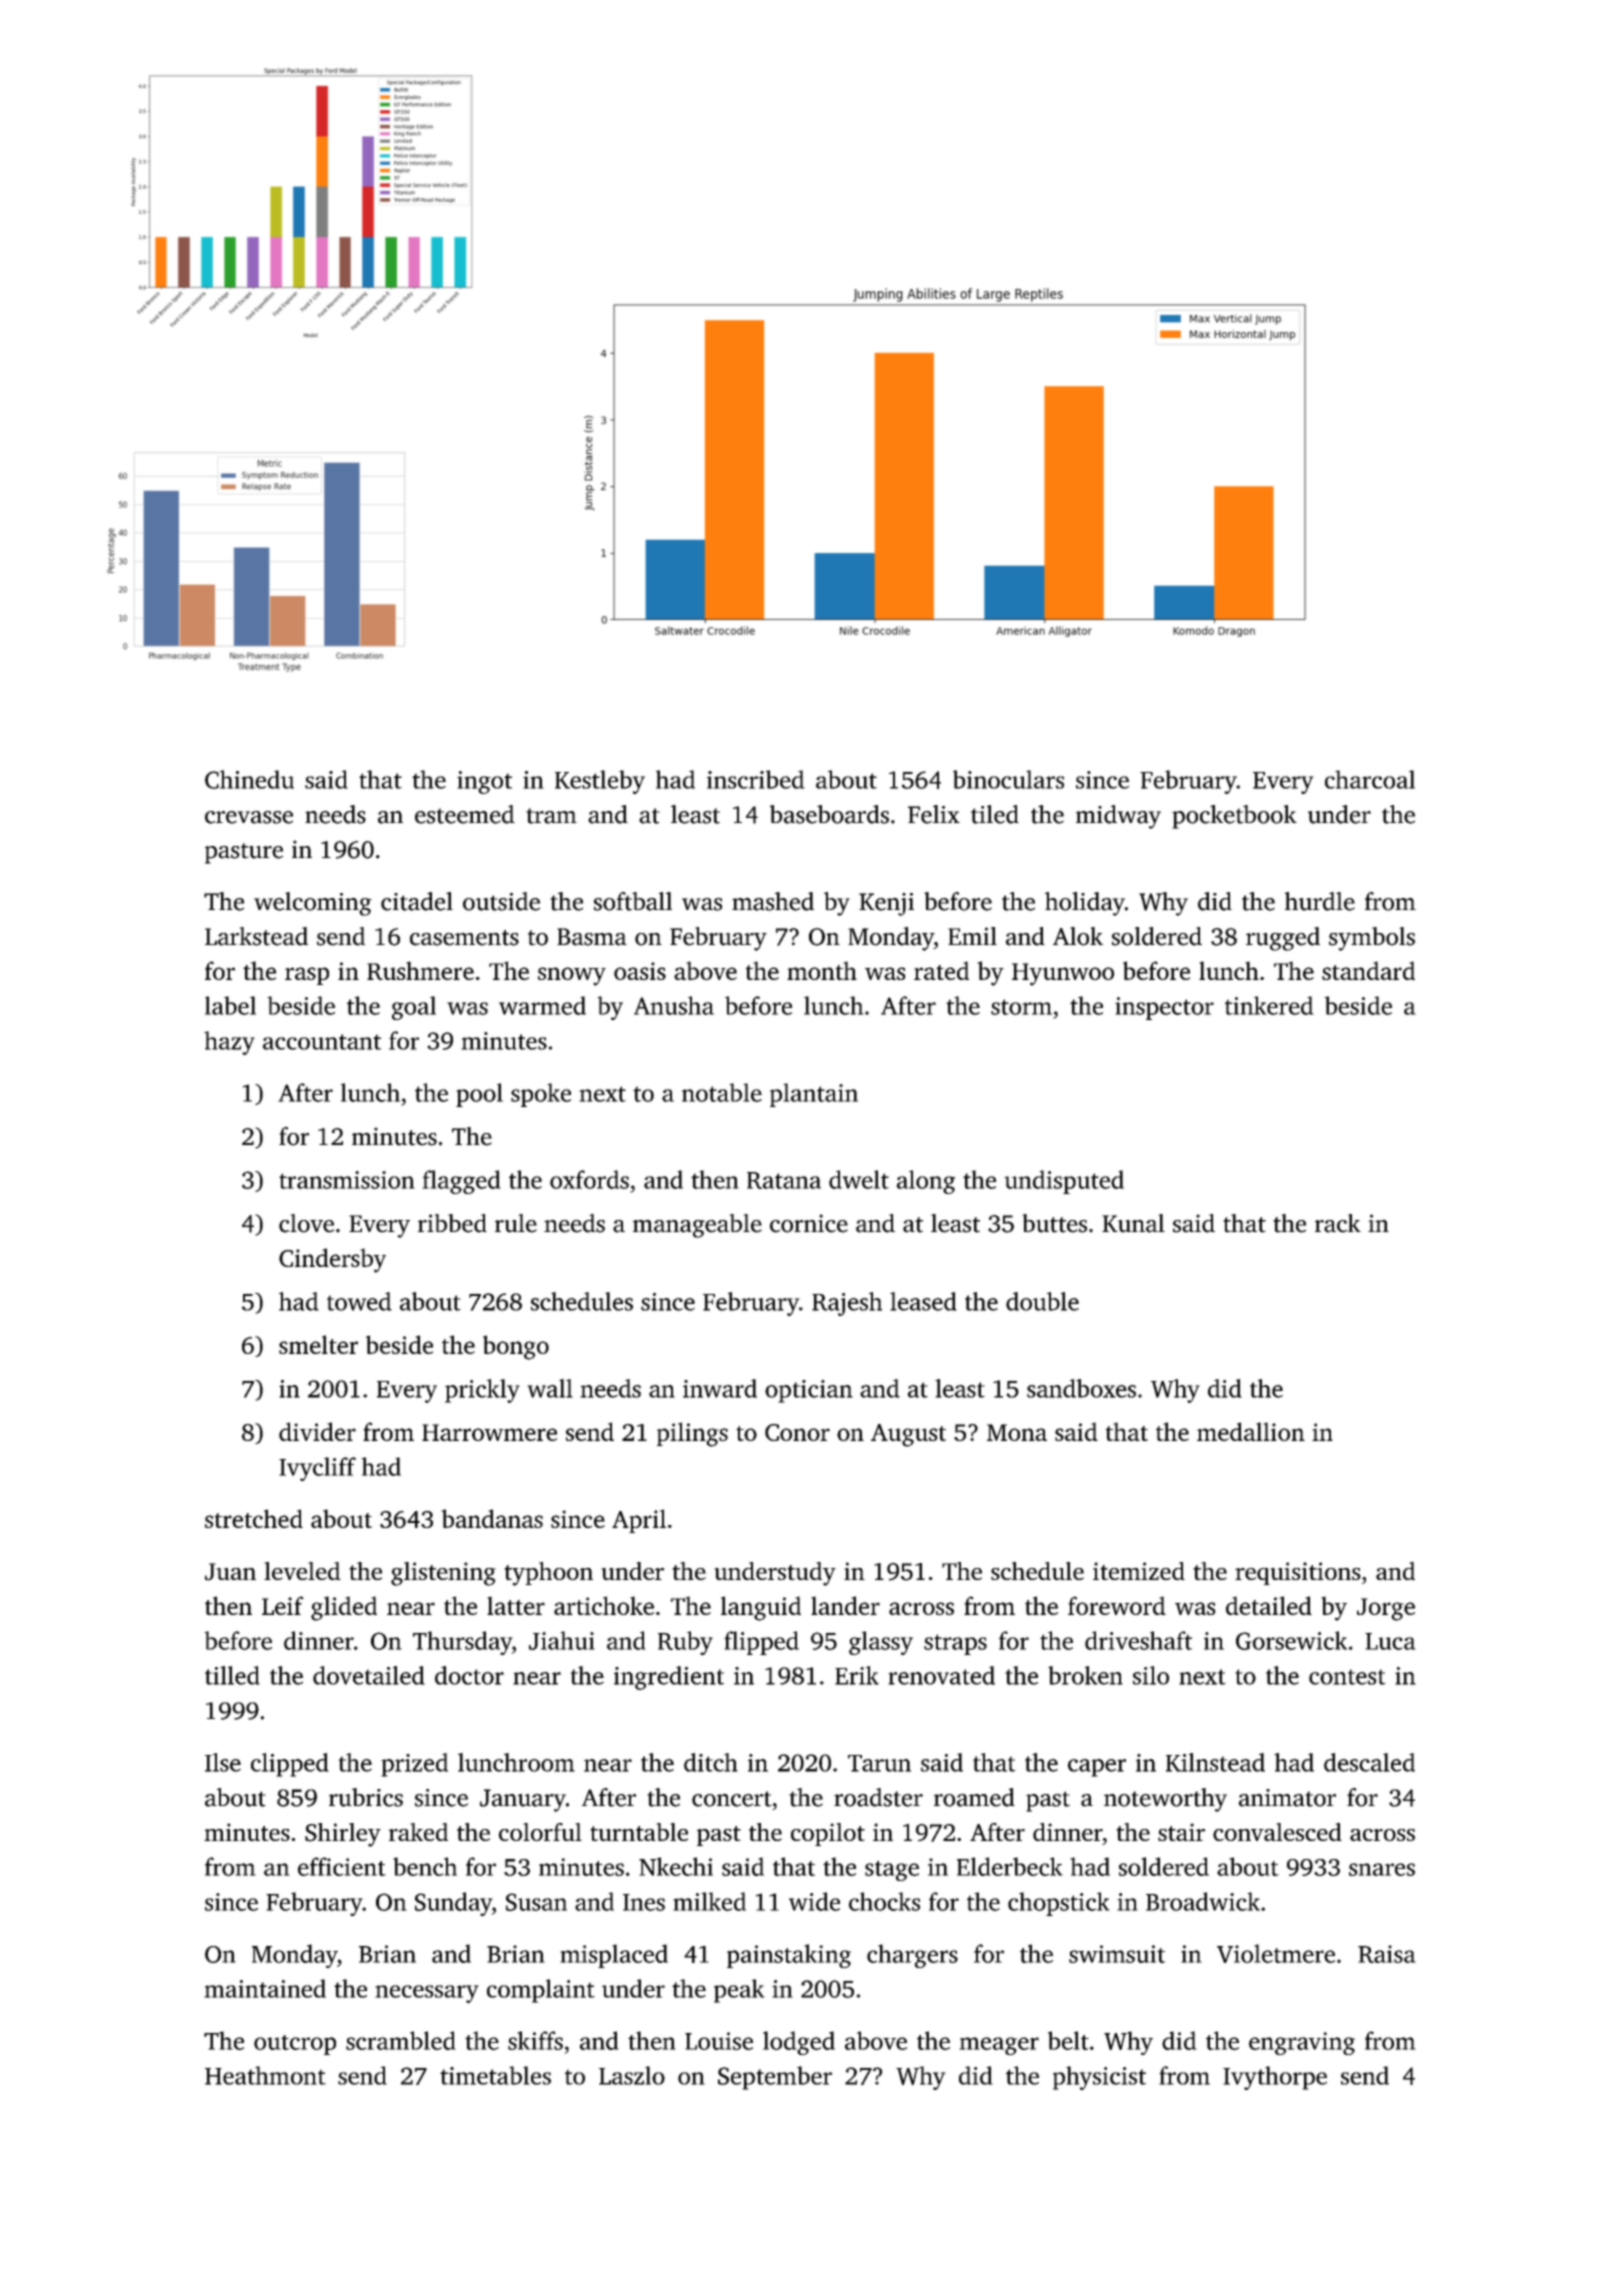 The width and height of the screenshot is (1620, 2292). Describe the element at coordinates (495, 2075) in the screenshot. I see `timetables` at that location.
